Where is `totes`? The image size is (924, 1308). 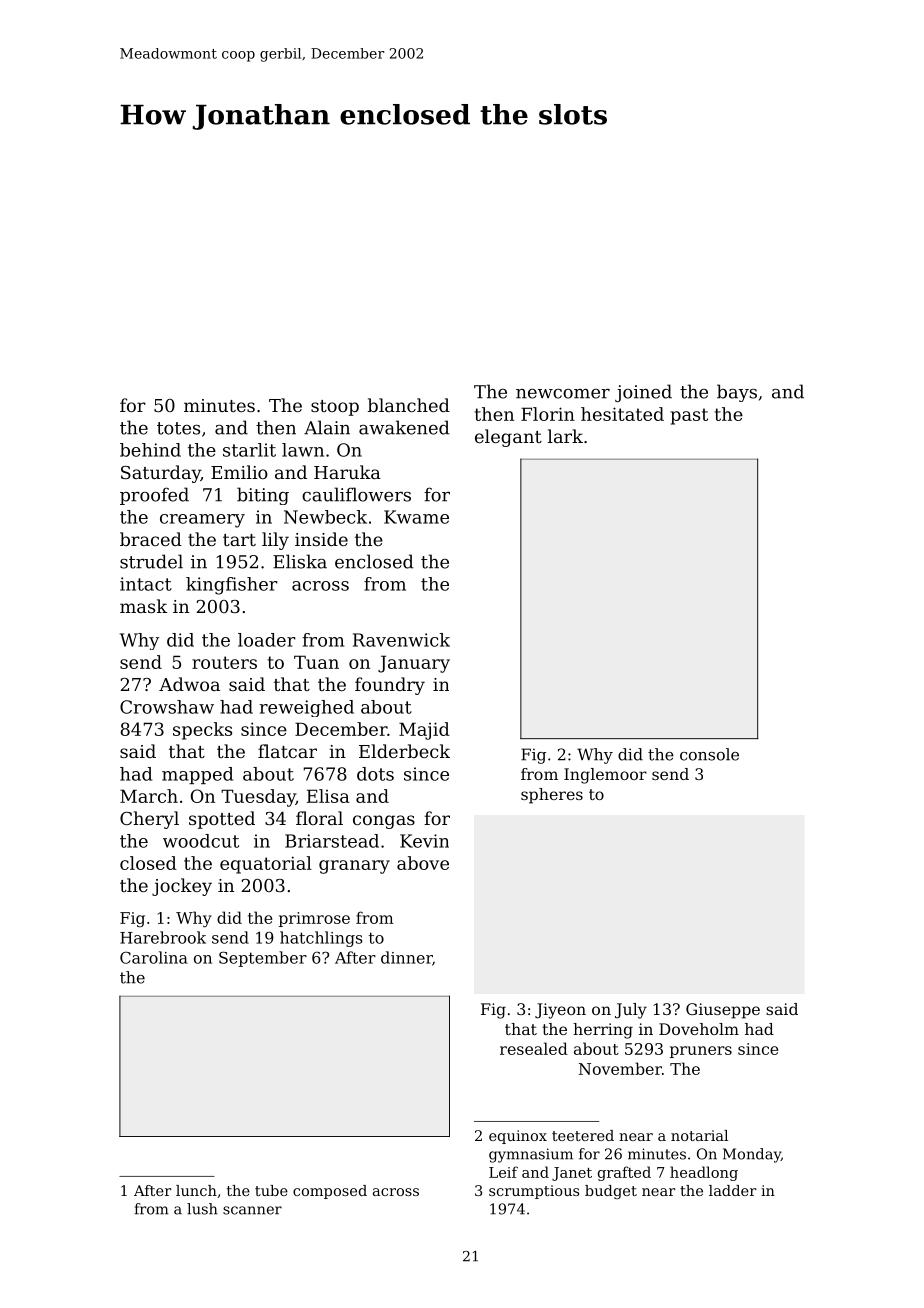 totes is located at coordinates (178, 428).
